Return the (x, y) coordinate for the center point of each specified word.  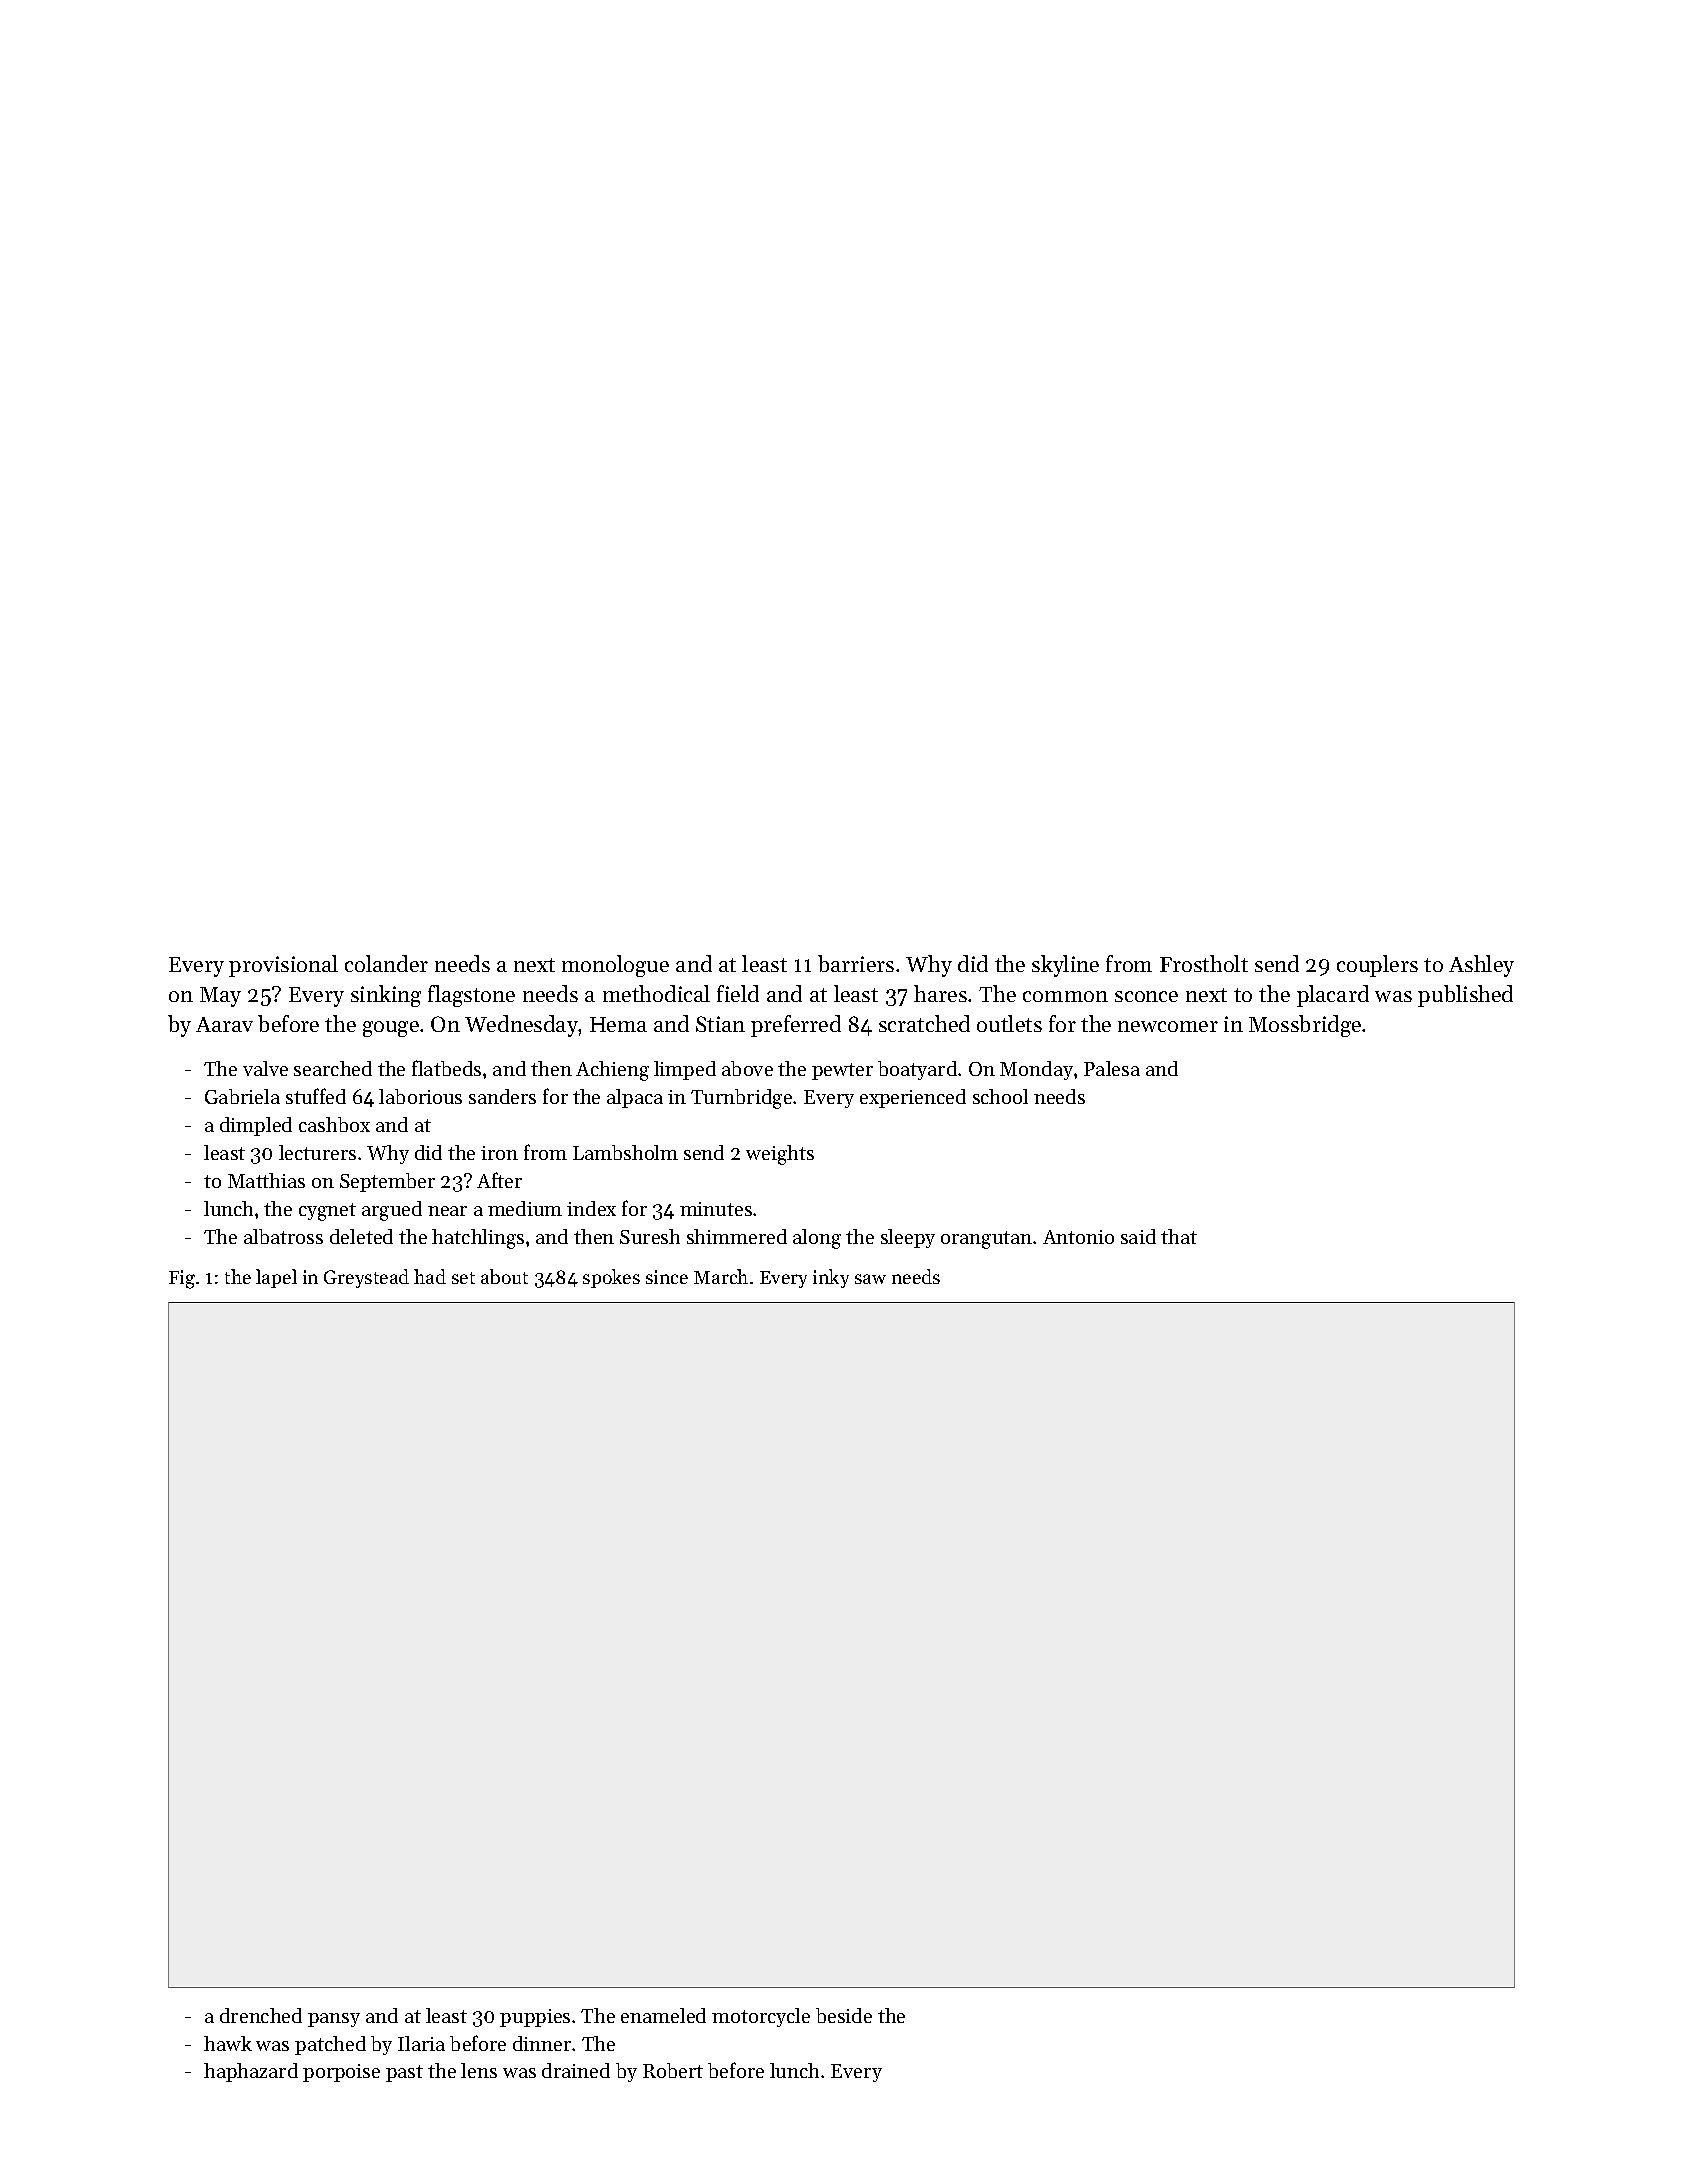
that (1179, 1236)
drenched (261, 2015)
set (463, 1278)
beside (844, 2015)
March (721, 1276)
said (1138, 1236)
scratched (924, 1023)
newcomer (1168, 1026)
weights (780, 1155)
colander (386, 963)
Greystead (366, 1278)
